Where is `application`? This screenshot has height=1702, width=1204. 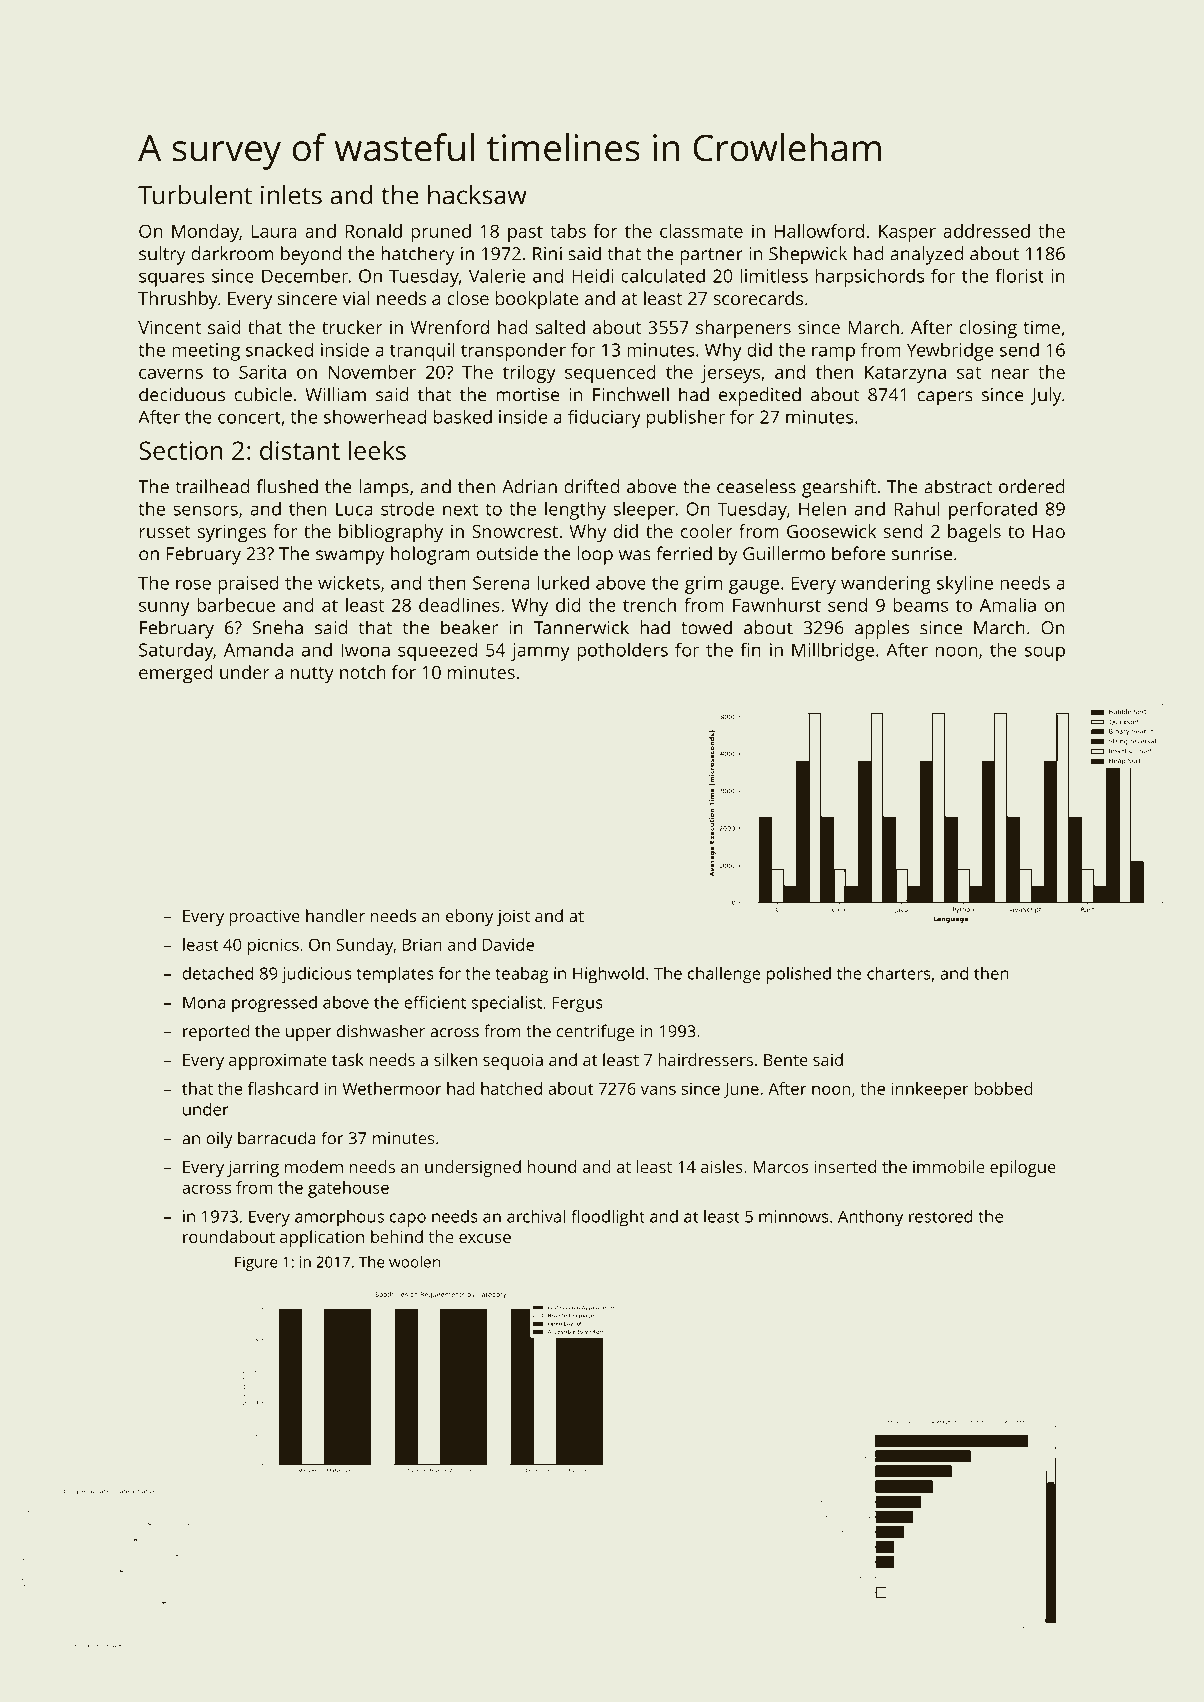
application is located at coordinates (322, 1238).
